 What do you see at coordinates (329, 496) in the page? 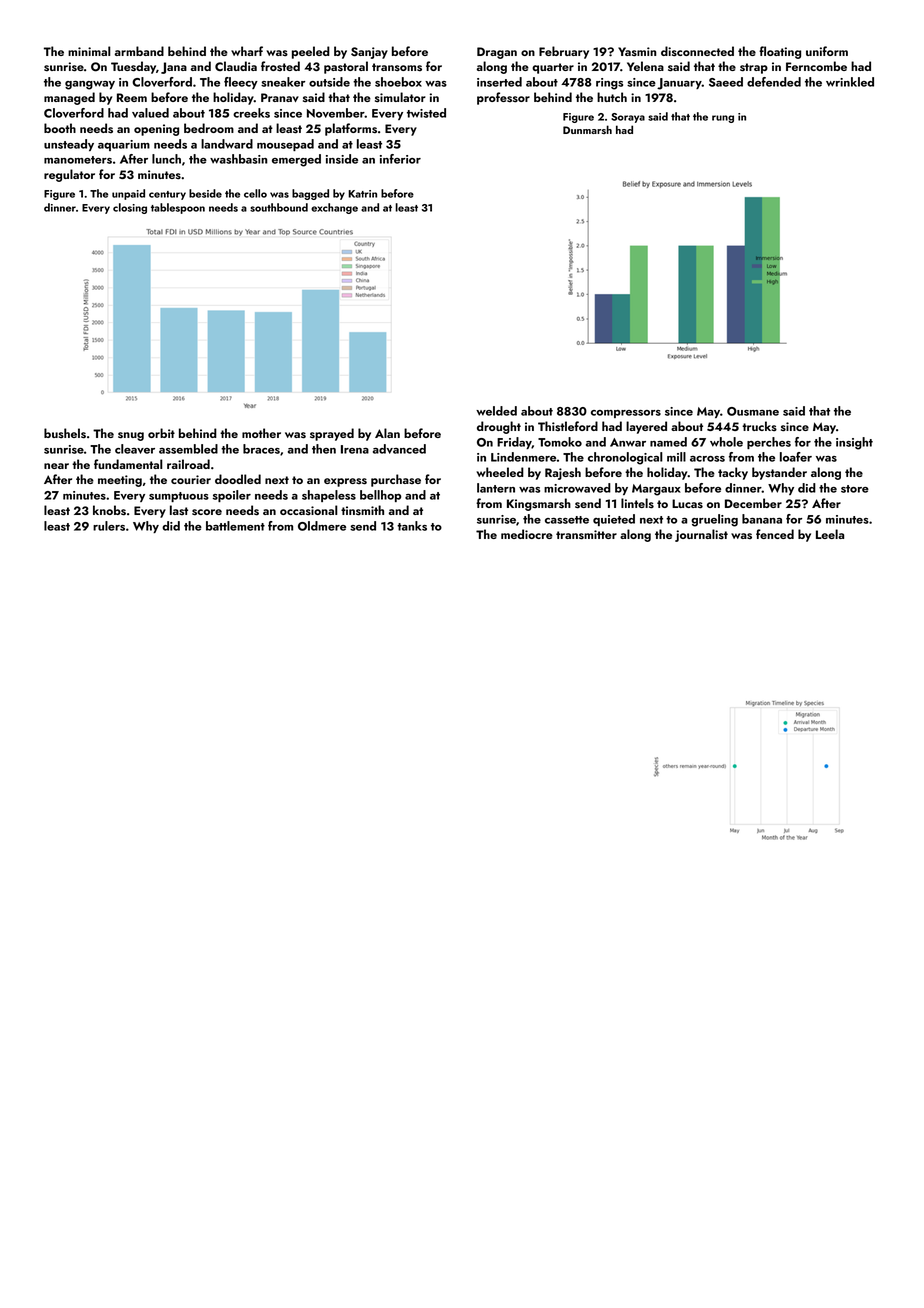
I see `shapeless` at bounding box center [329, 496].
